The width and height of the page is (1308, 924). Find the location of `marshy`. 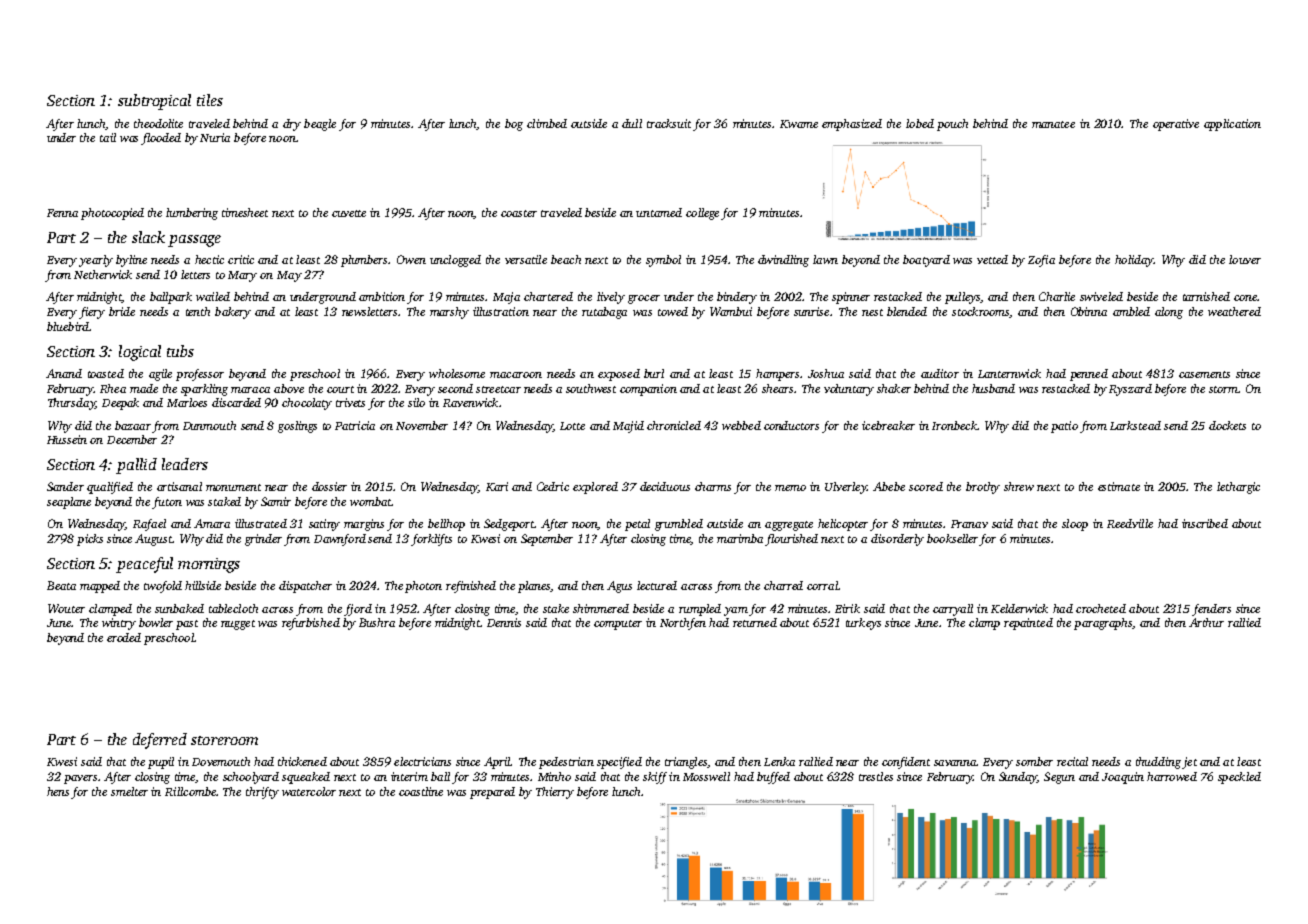

marshy is located at coordinates (449, 313).
